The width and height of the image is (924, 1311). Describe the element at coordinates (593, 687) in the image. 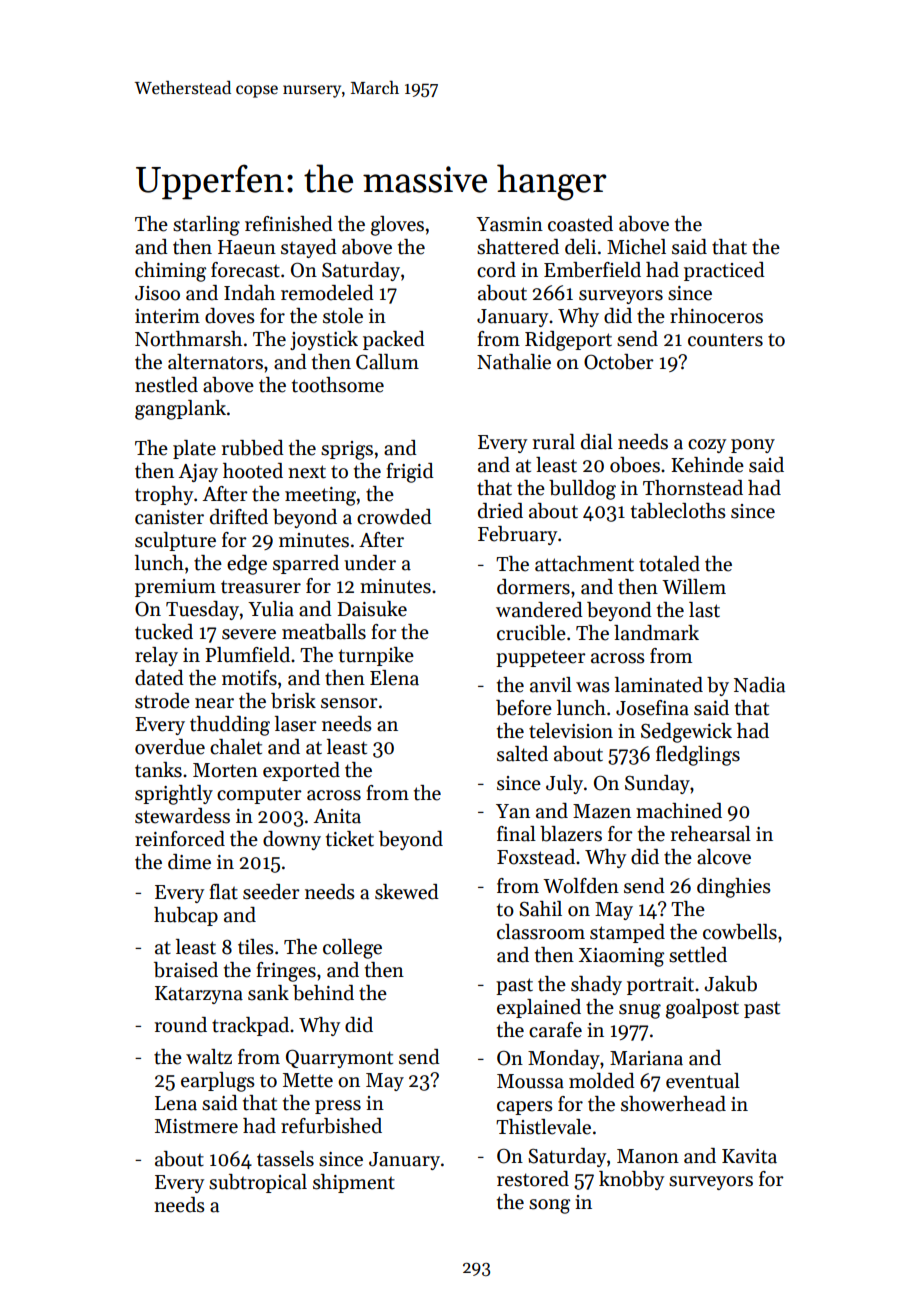

I see `was` at that location.
